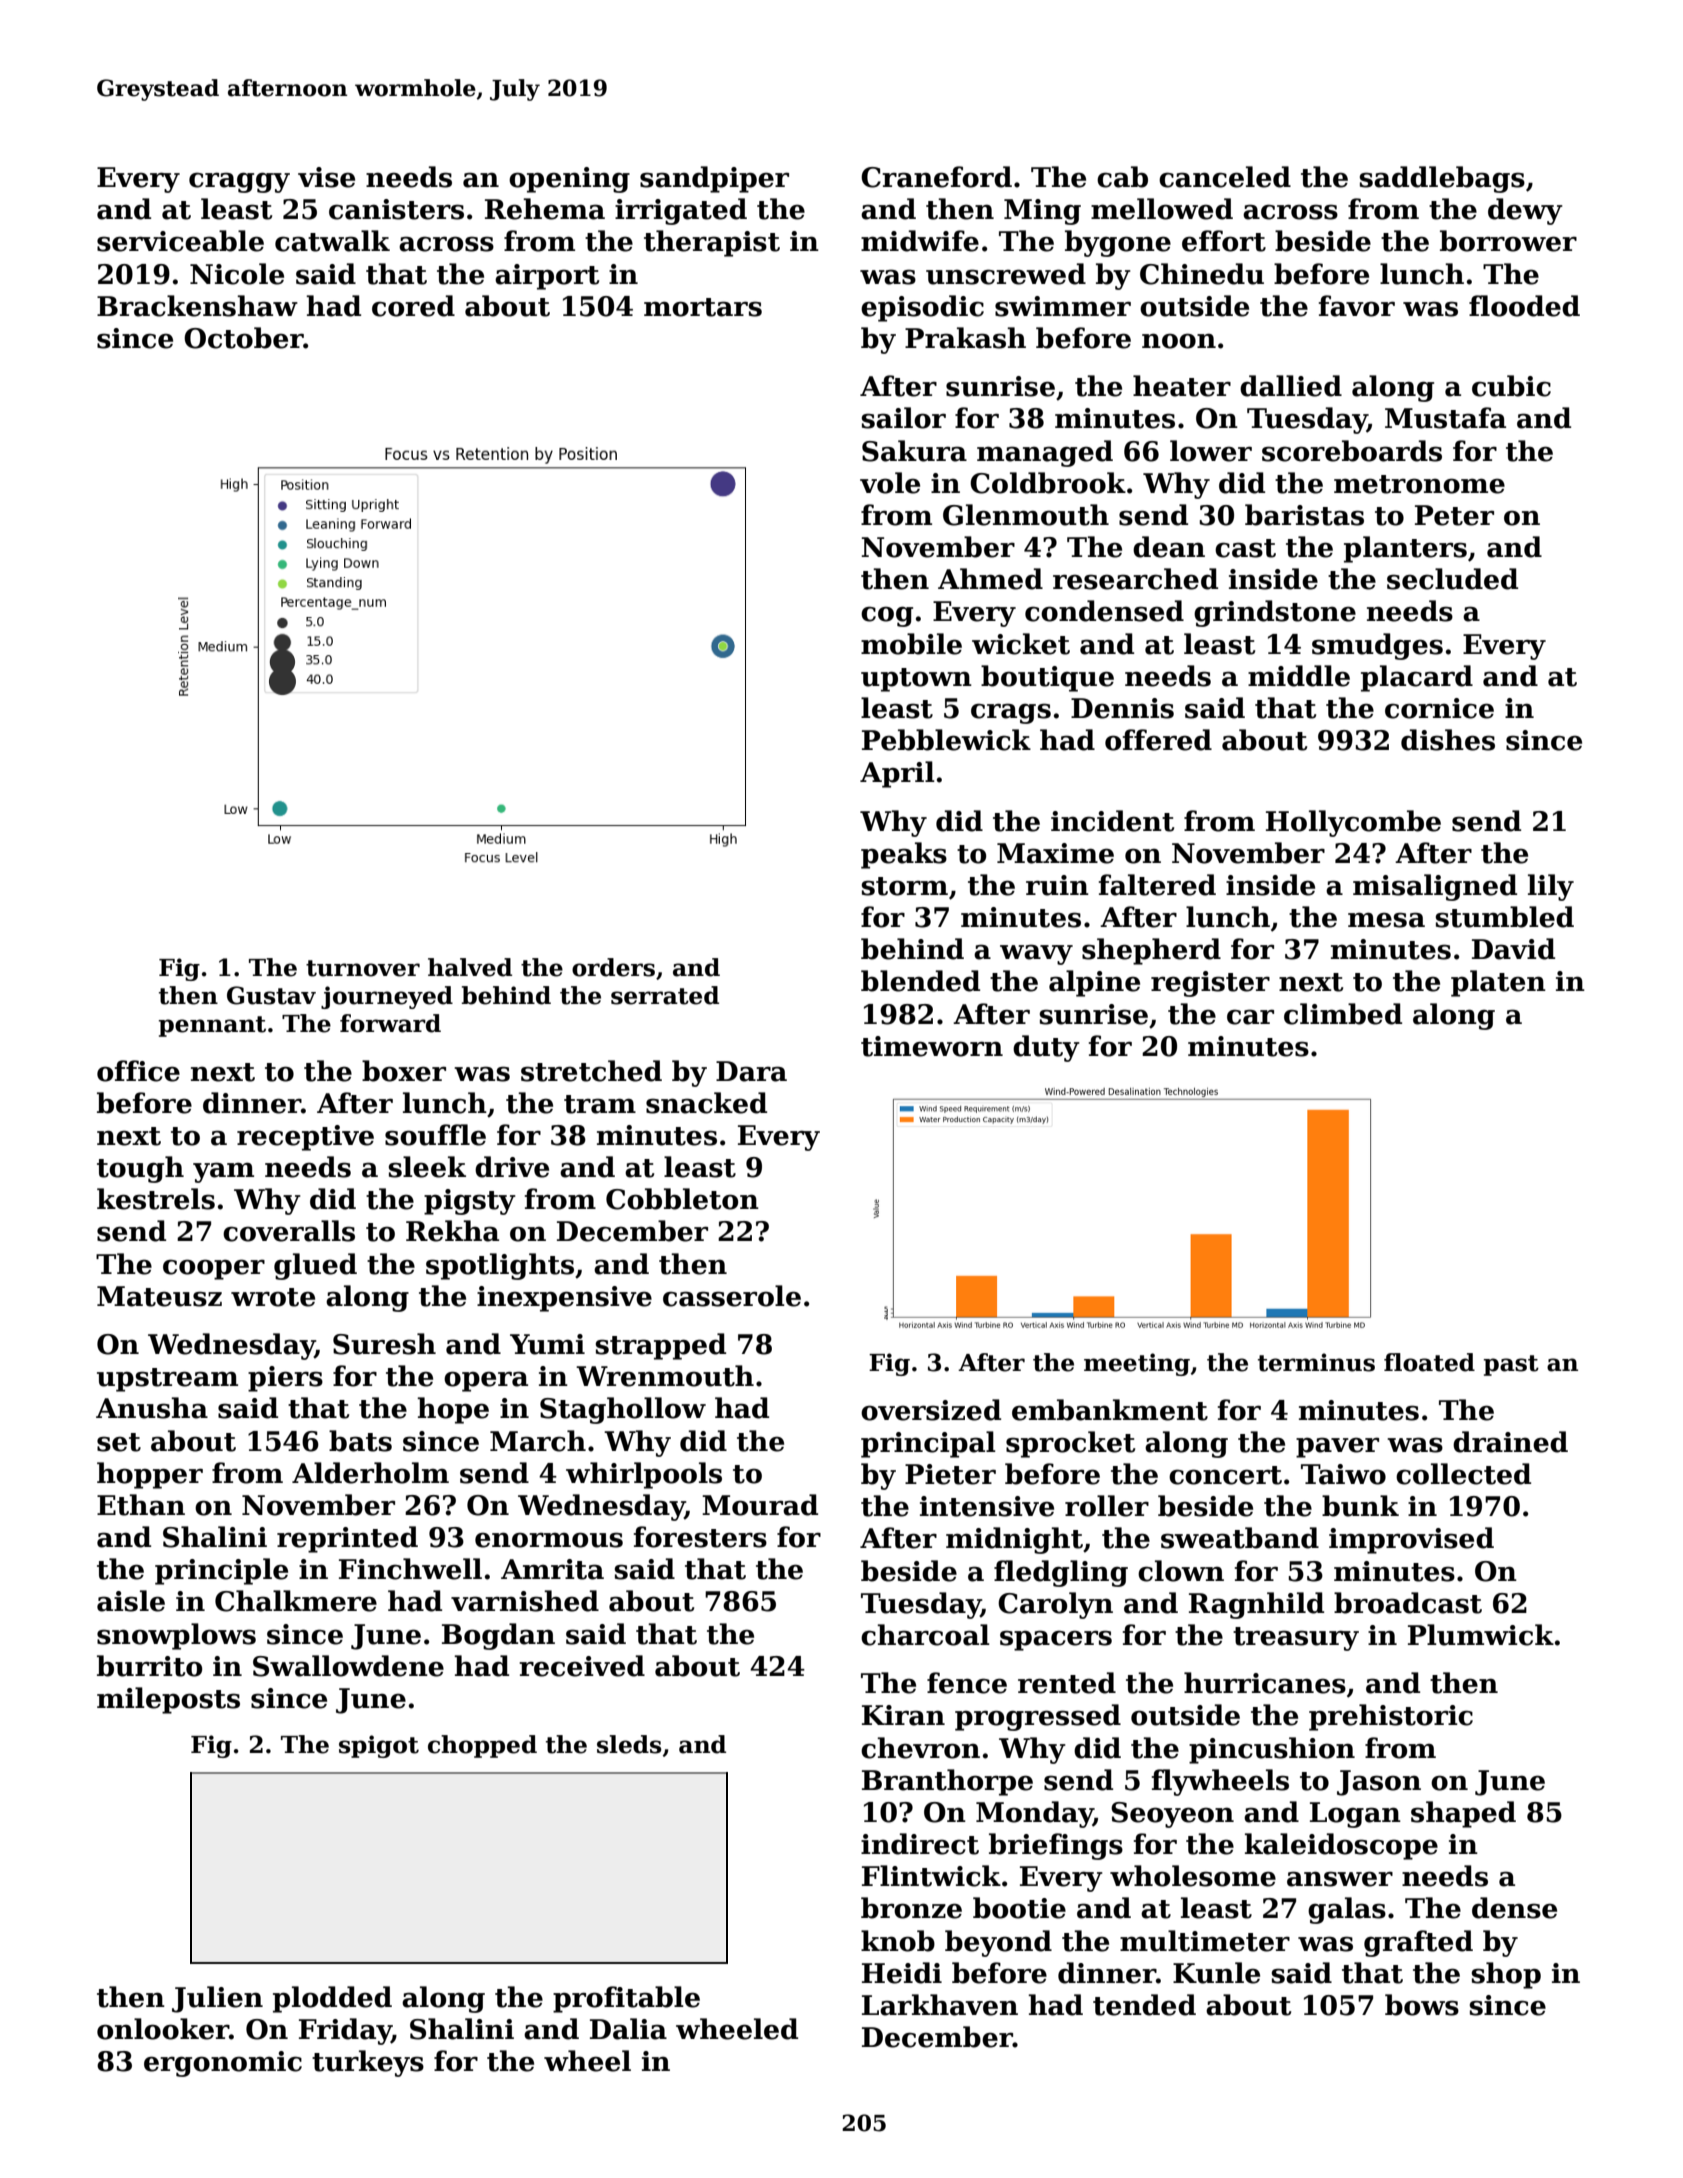 This document has height=2178, width=1683. Describe the element at coordinates (905, 886) in the document. I see `storm` at that location.
